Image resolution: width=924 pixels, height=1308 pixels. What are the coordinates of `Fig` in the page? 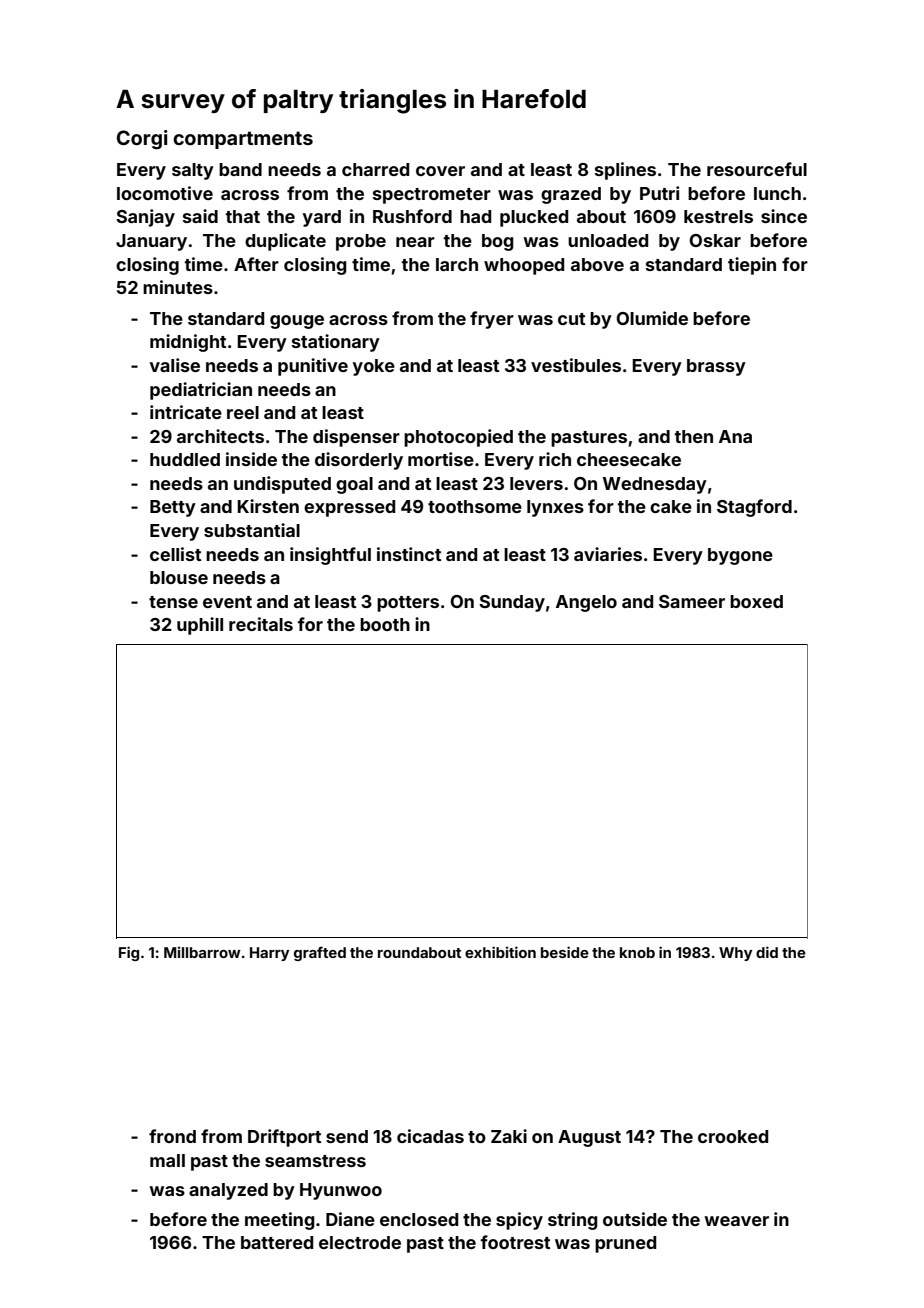 It's located at (129, 953).
